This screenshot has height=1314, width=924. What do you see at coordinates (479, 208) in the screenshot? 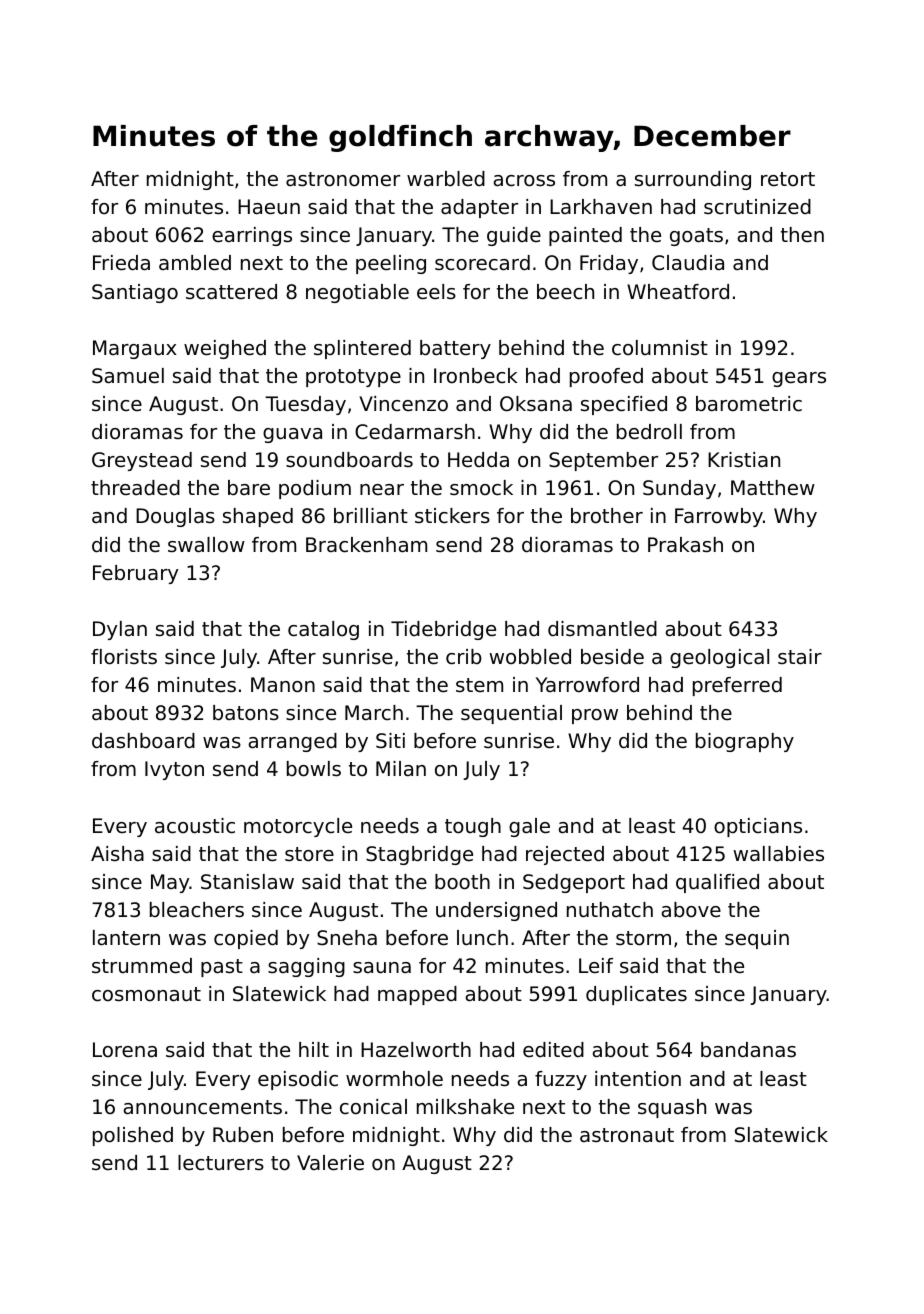
I see `adapter` at bounding box center [479, 208].
